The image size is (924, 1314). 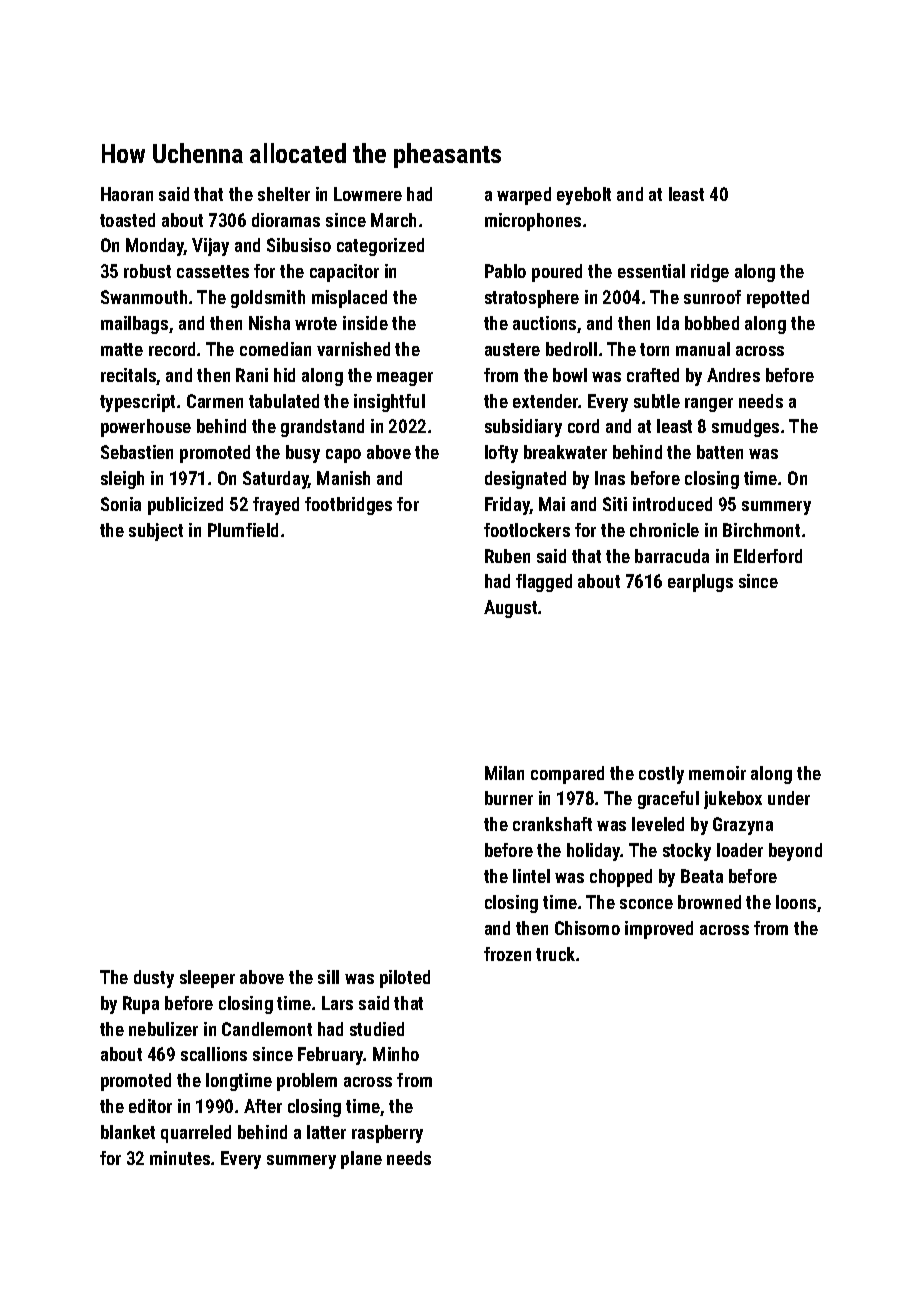 What do you see at coordinates (127, 194) in the page?
I see `Haoran` at bounding box center [127, 194].
